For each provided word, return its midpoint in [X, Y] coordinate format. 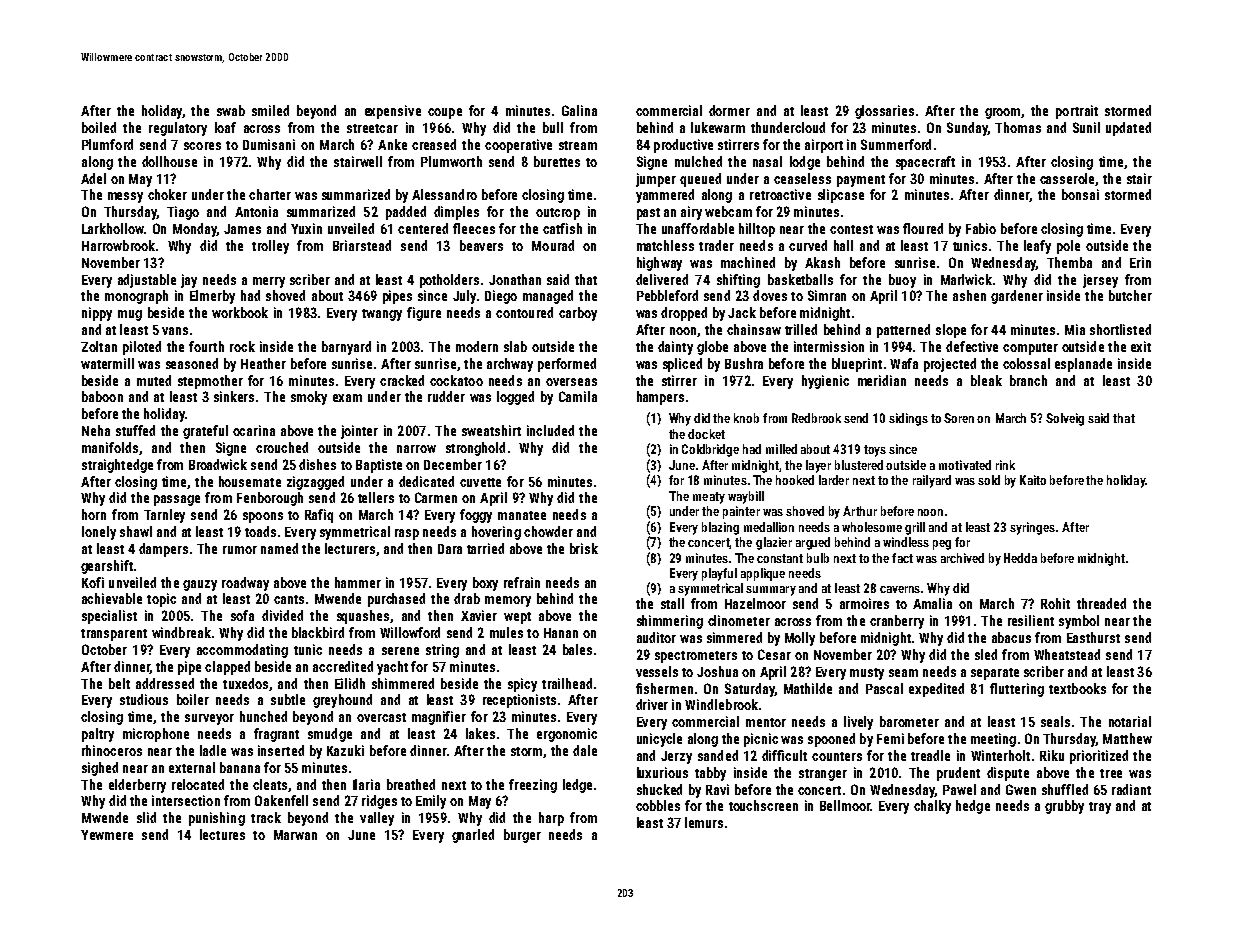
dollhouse [169, 161]
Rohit [1055, 603]
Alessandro [444, 194]
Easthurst [1093, 637]
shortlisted [1120, 329]
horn [94, 514]
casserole [1067, 178]
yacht [392, 668]
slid [146, 817]
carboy [578, 314]
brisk [584, 548]
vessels [657, 671]
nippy [97, 314]
